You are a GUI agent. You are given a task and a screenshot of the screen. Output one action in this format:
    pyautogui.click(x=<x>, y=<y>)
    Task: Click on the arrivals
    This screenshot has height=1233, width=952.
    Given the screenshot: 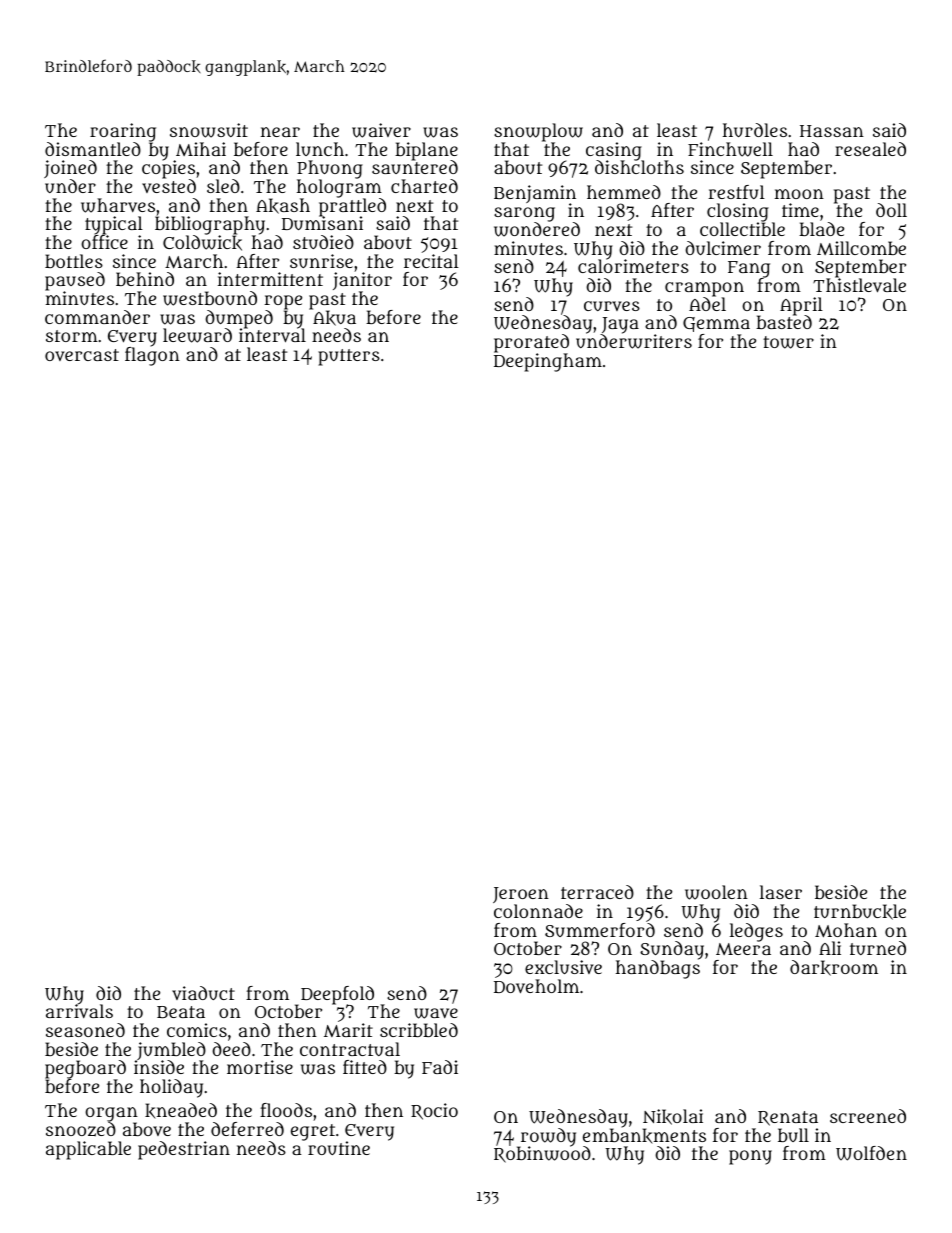 What is the action you would take?
    pyautogui.click(x=79, y=1011)
